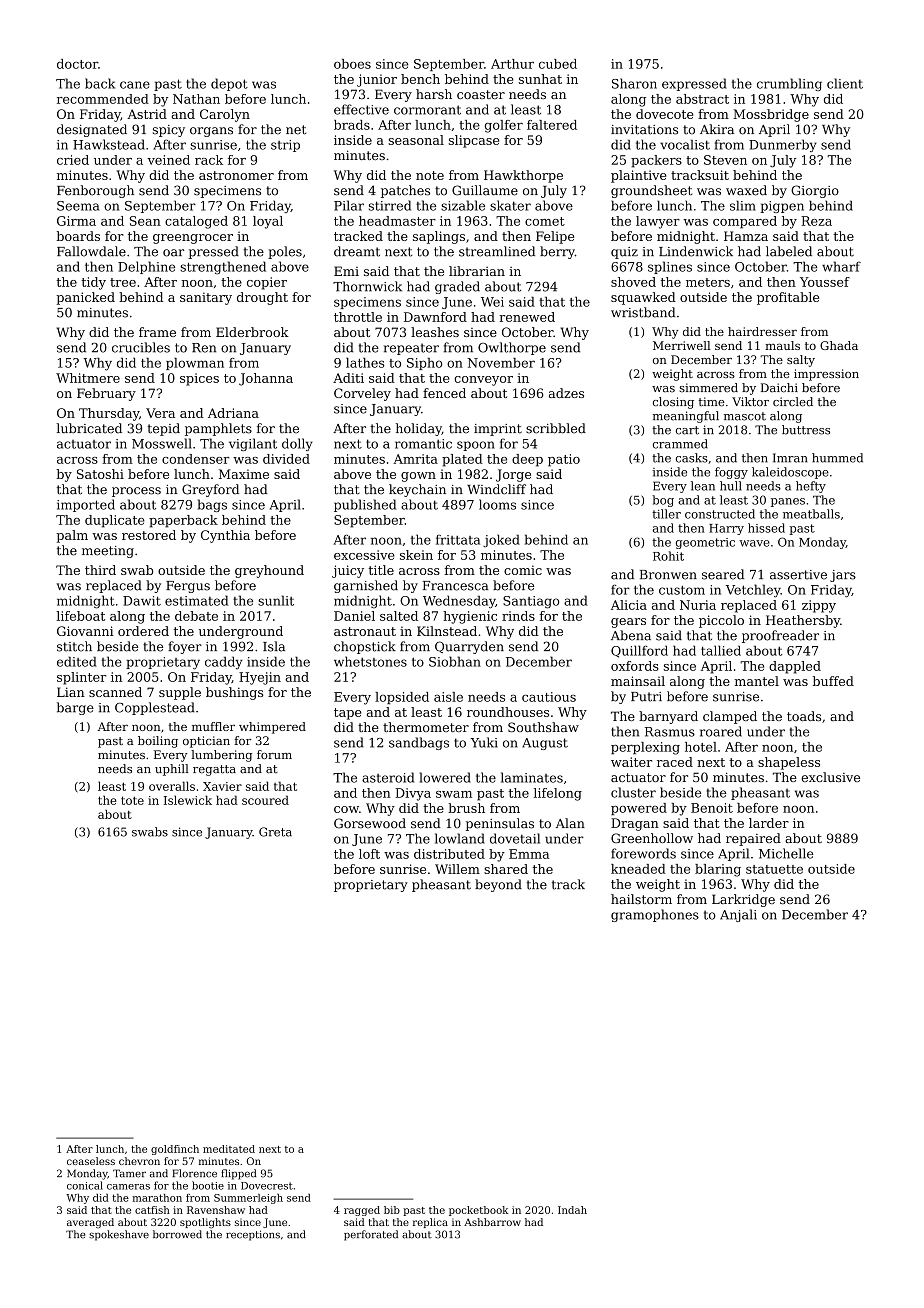  I want to click on borrowed, so click(177, 1234).
